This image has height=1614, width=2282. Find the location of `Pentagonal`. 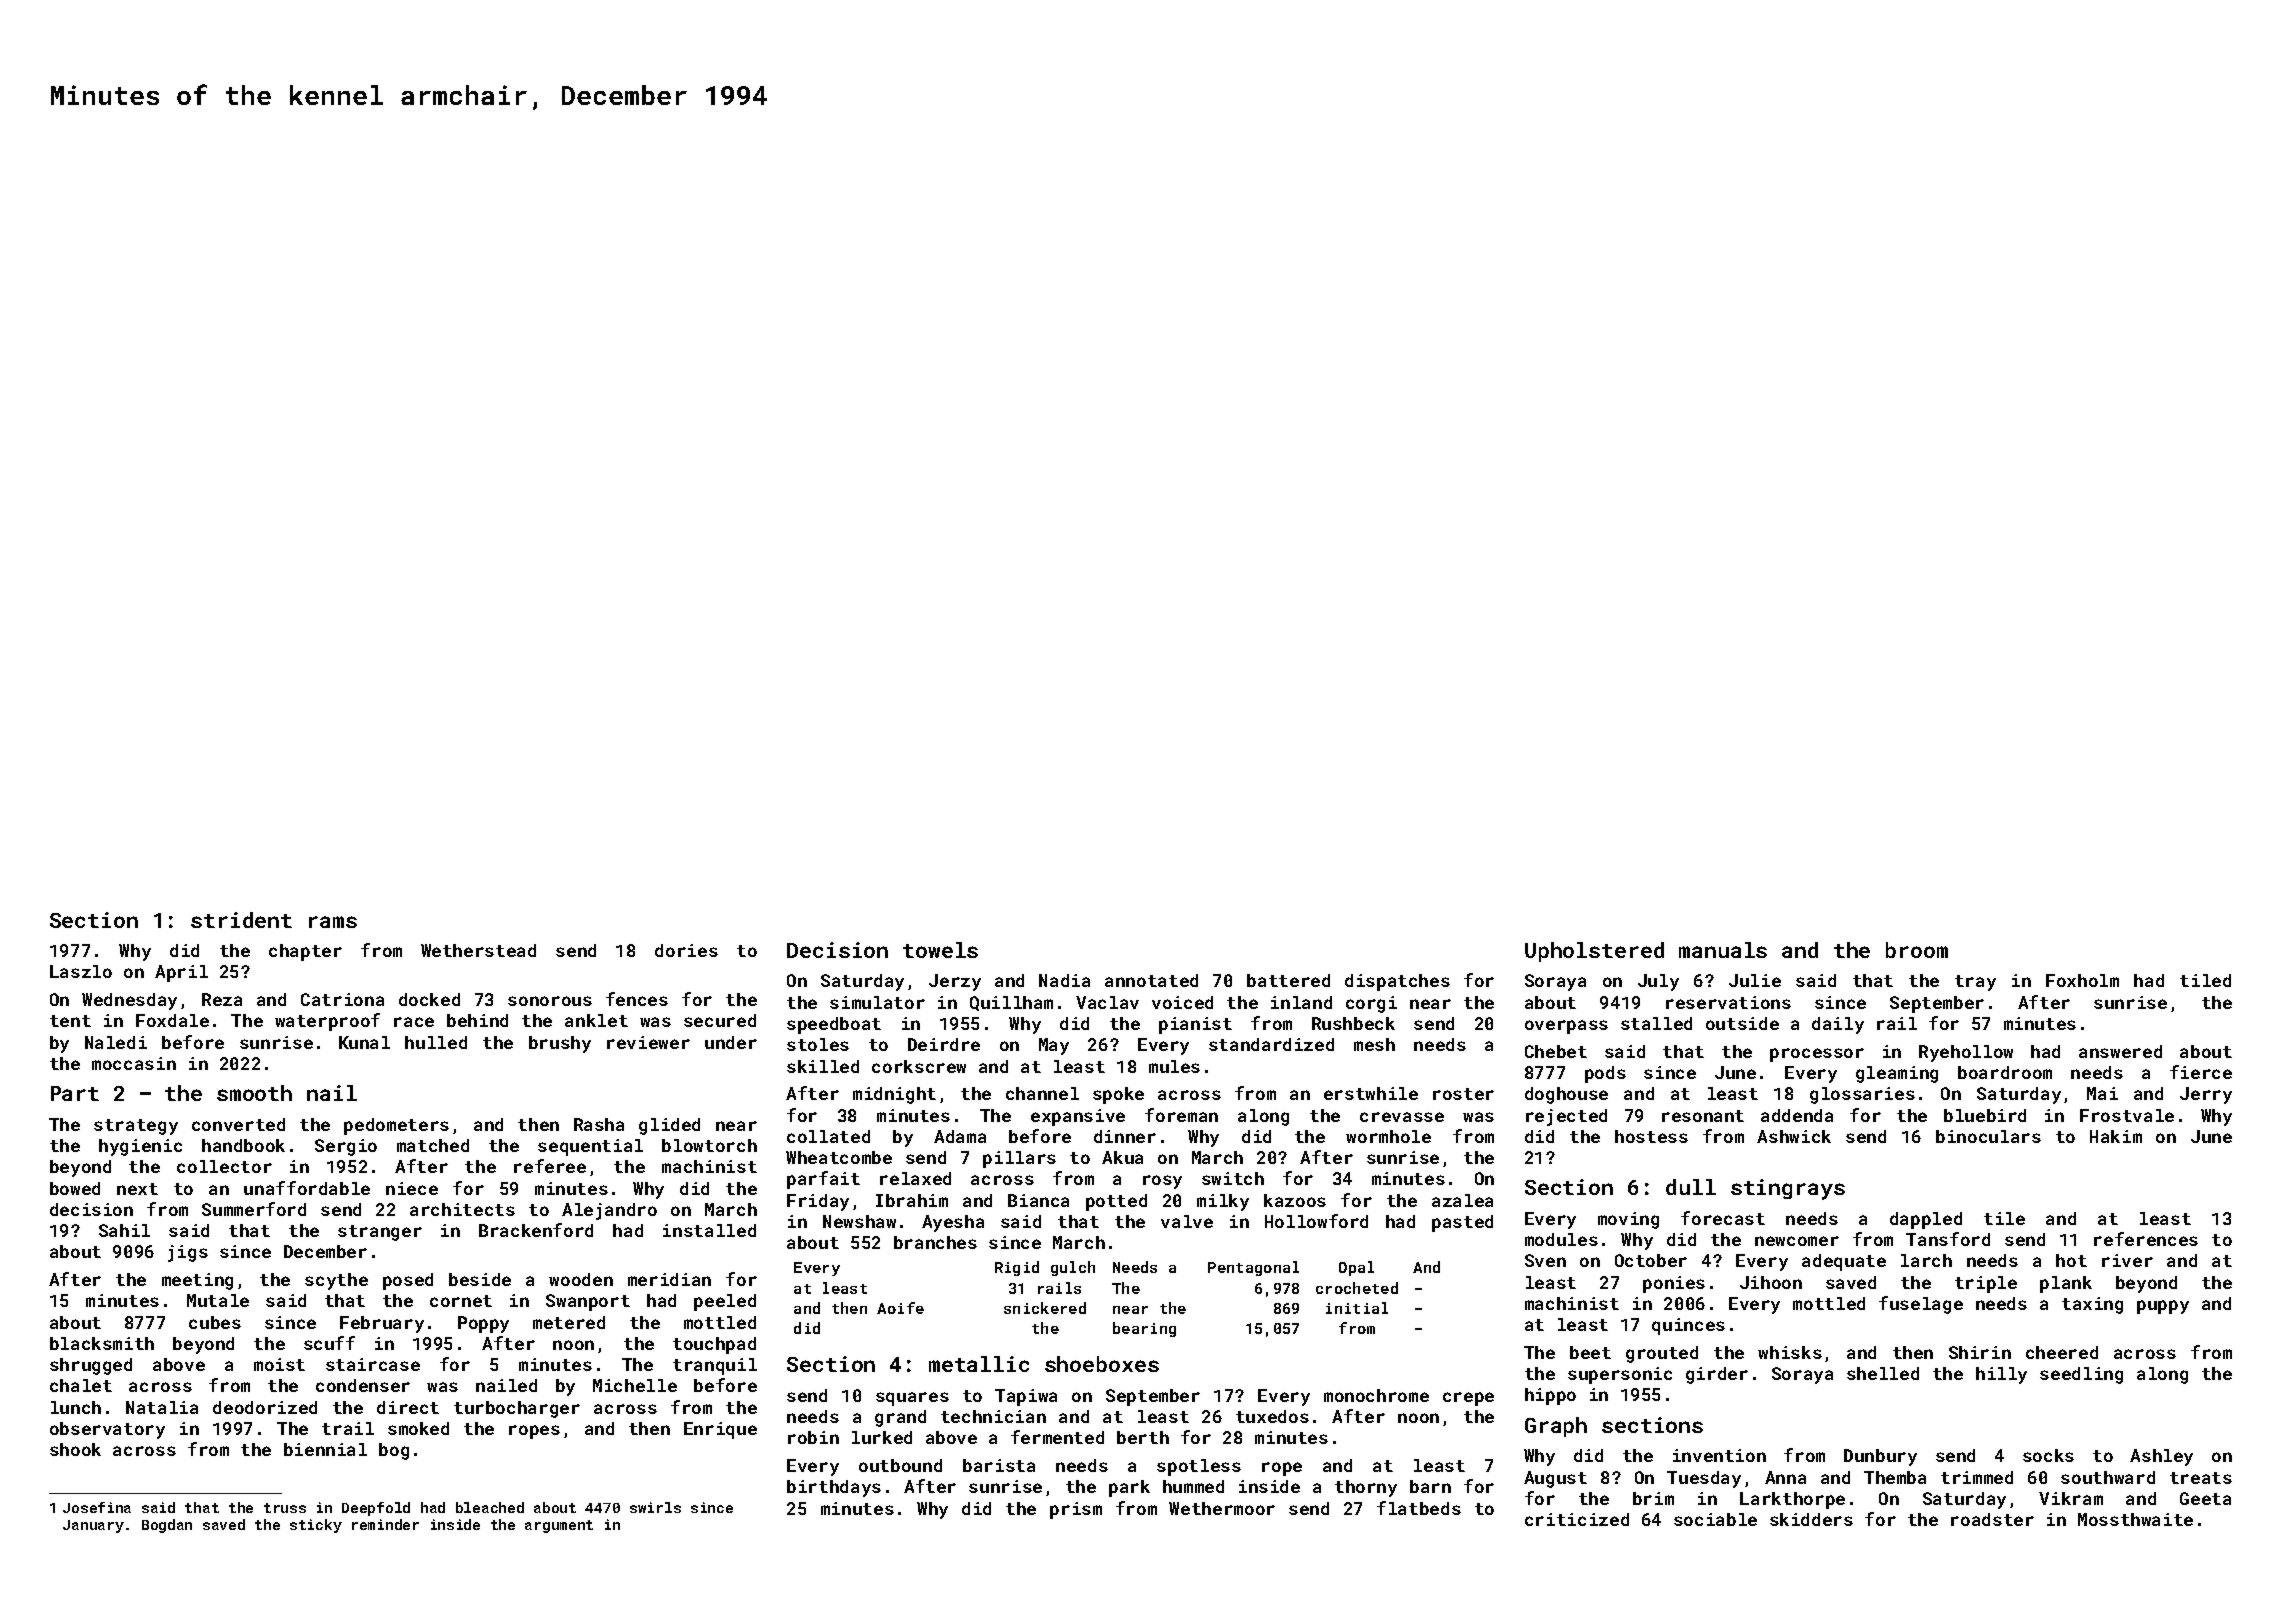

Pentagonal is located at coordinates (1253, 1268).
